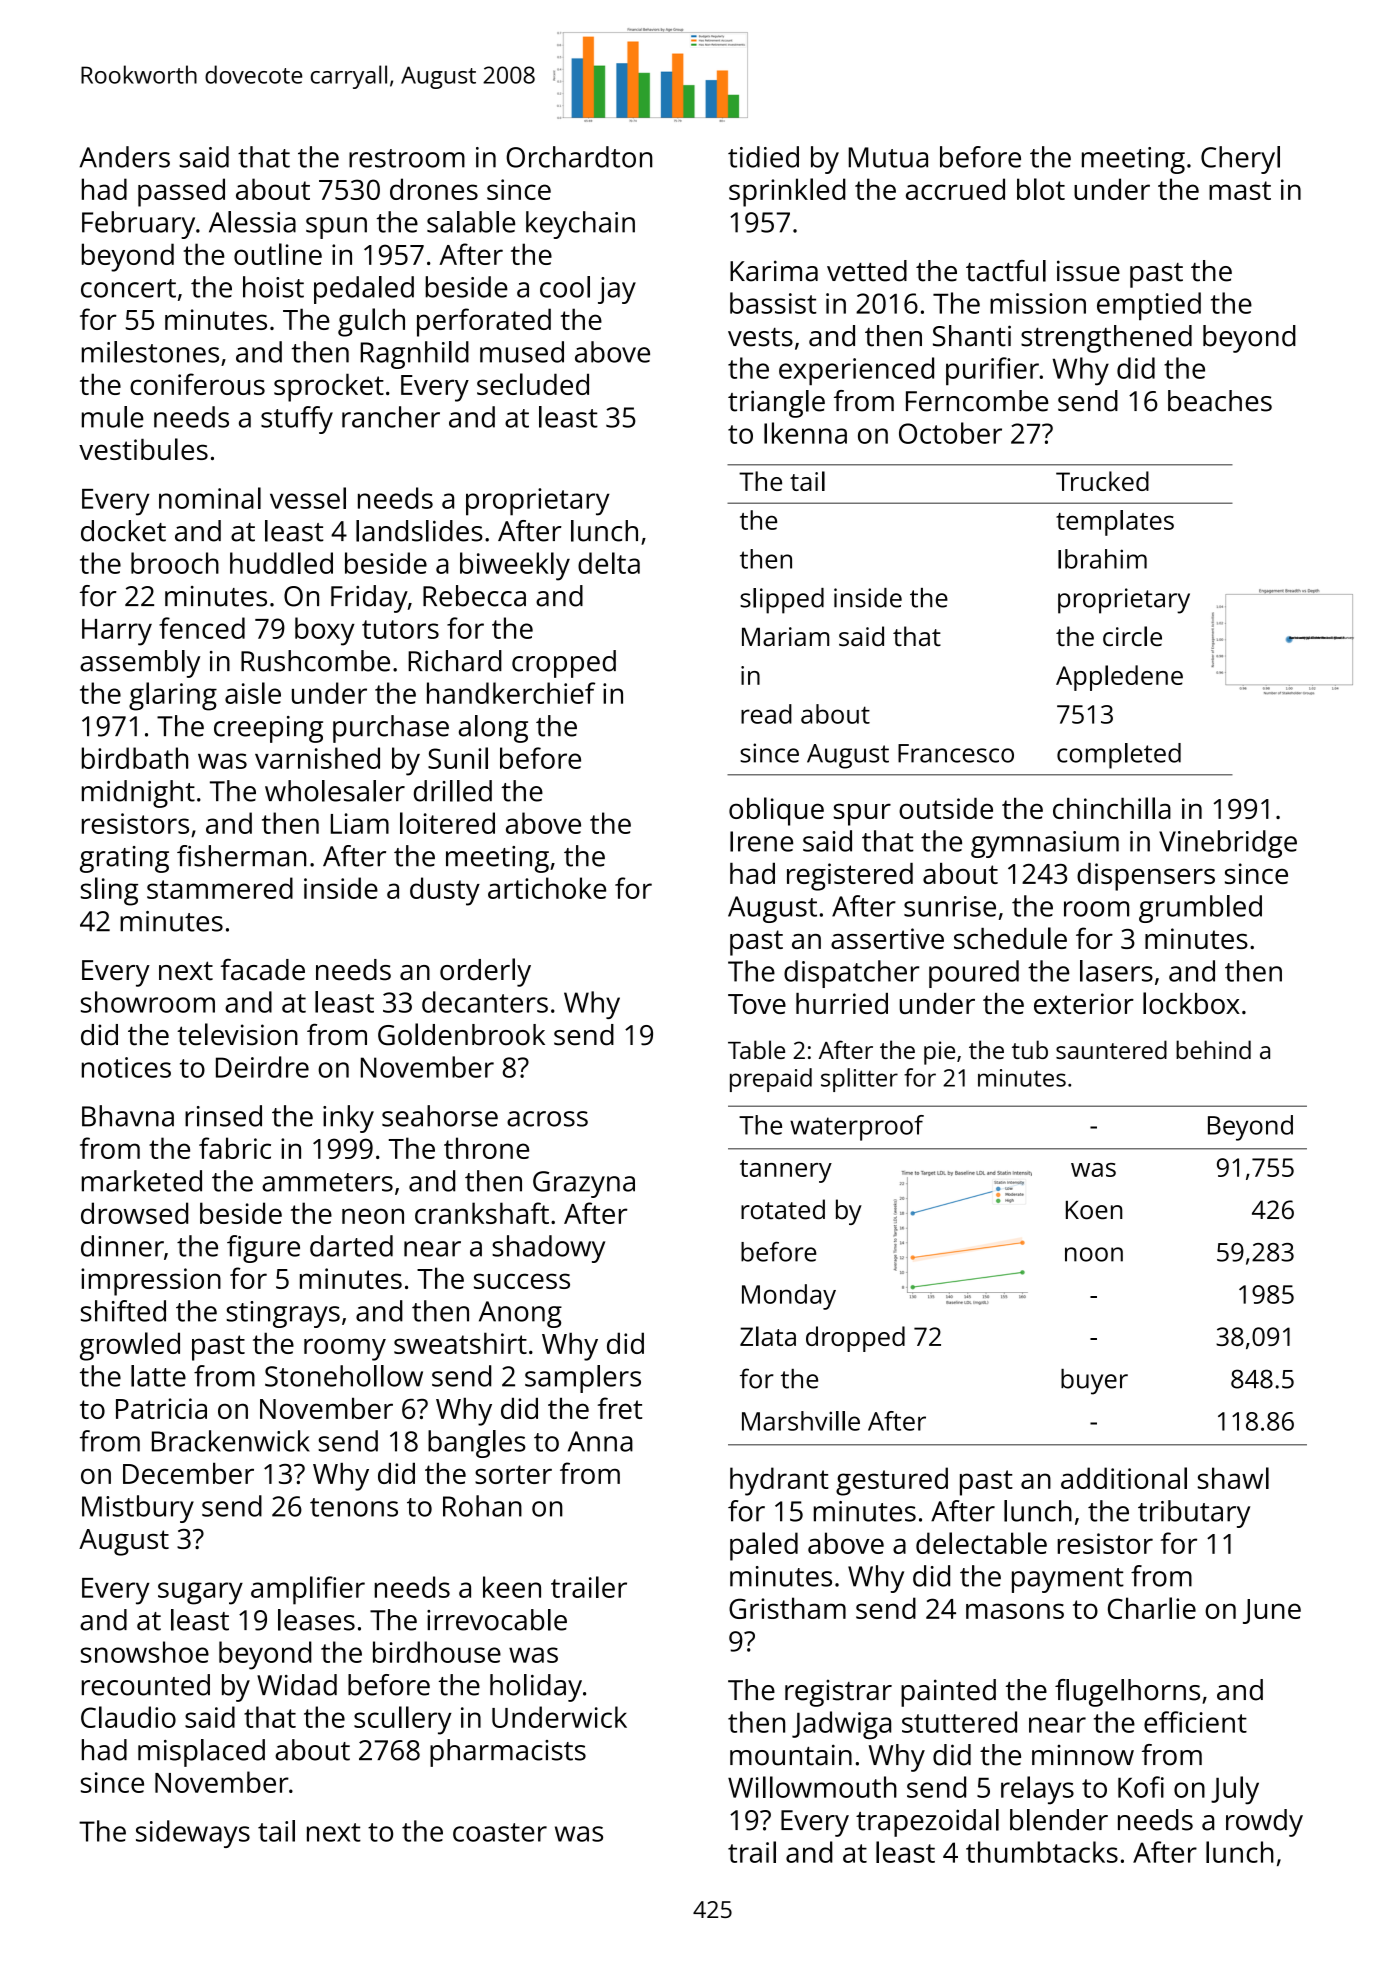  I want to click on Orchardton, so click(579, 157).
